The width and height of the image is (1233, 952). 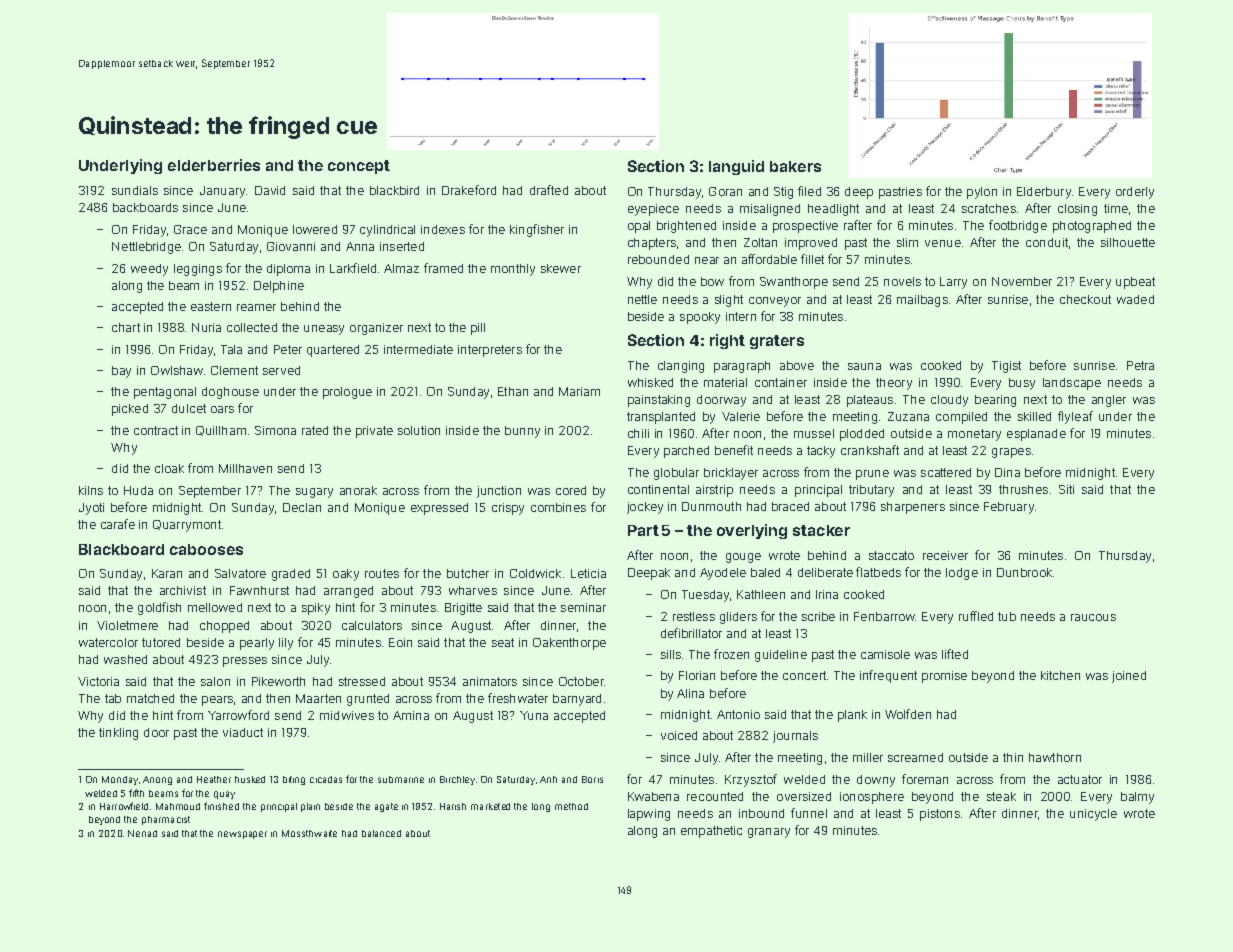 I want to click on Siti, so click(x=1066, y=489).
